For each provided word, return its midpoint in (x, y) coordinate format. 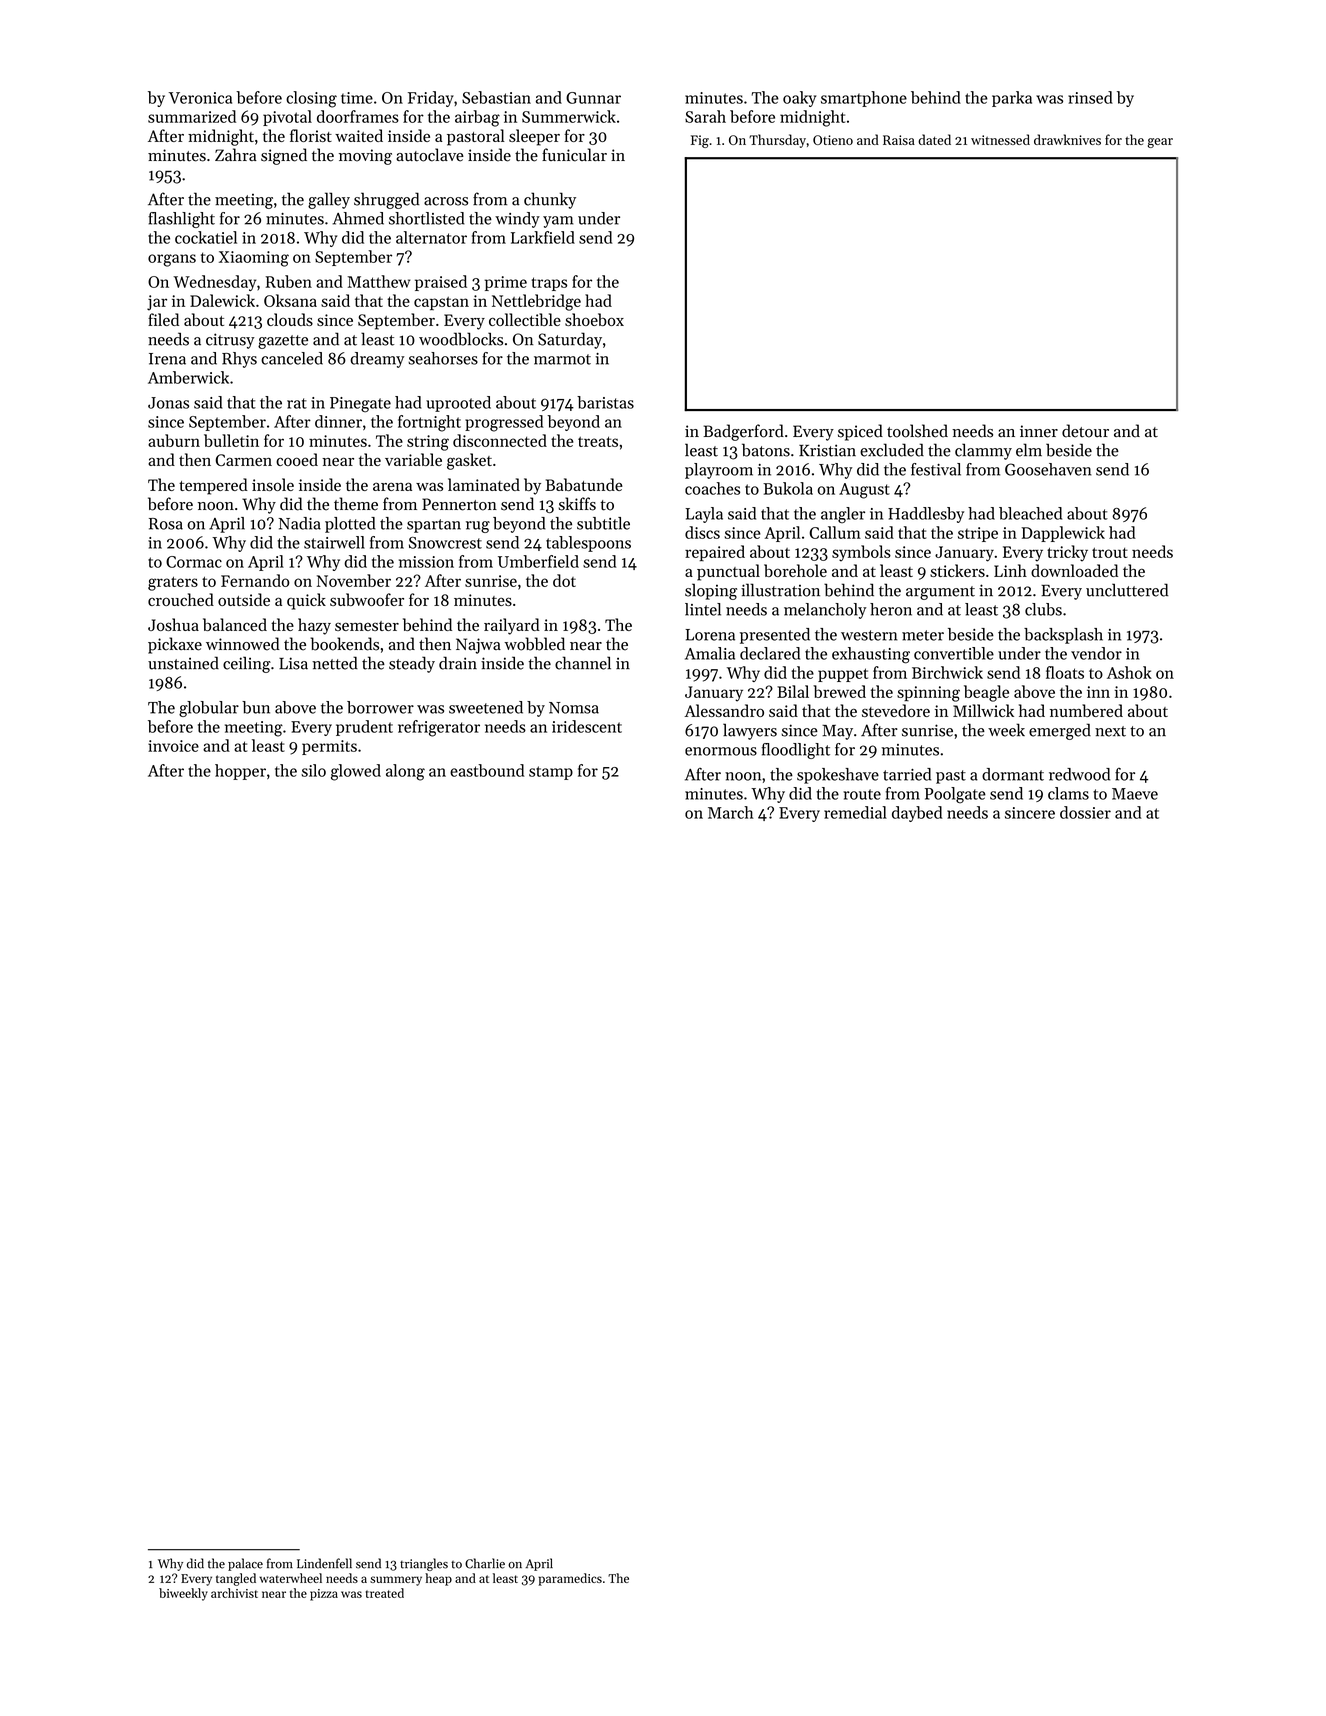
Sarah (705, 116)
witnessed (1000, 139)
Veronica (200, 98)
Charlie (485, 1563)
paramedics (570, 1579)
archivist (234, 1593)
